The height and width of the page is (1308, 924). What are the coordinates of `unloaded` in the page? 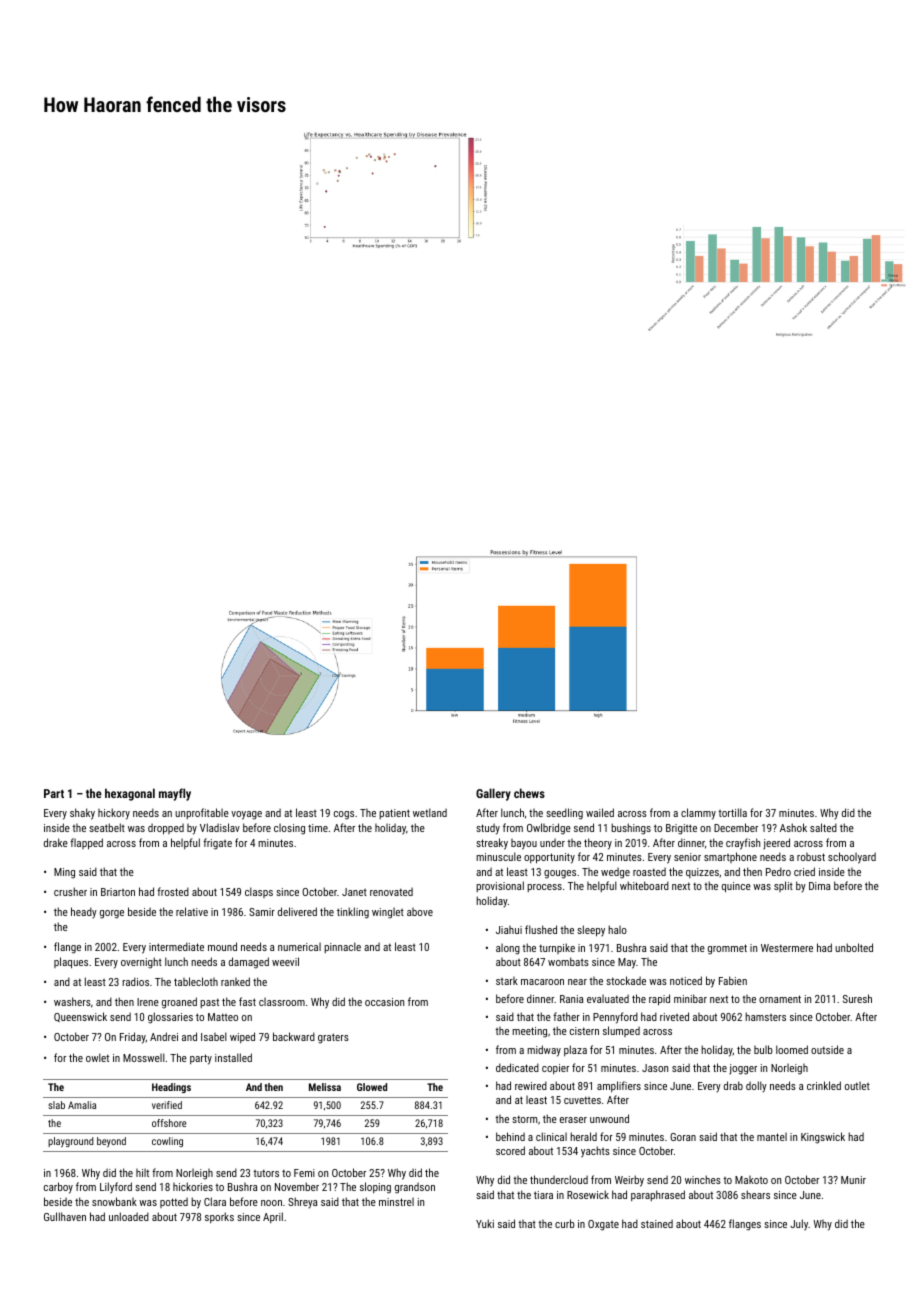 It's located at (129, 1216).
